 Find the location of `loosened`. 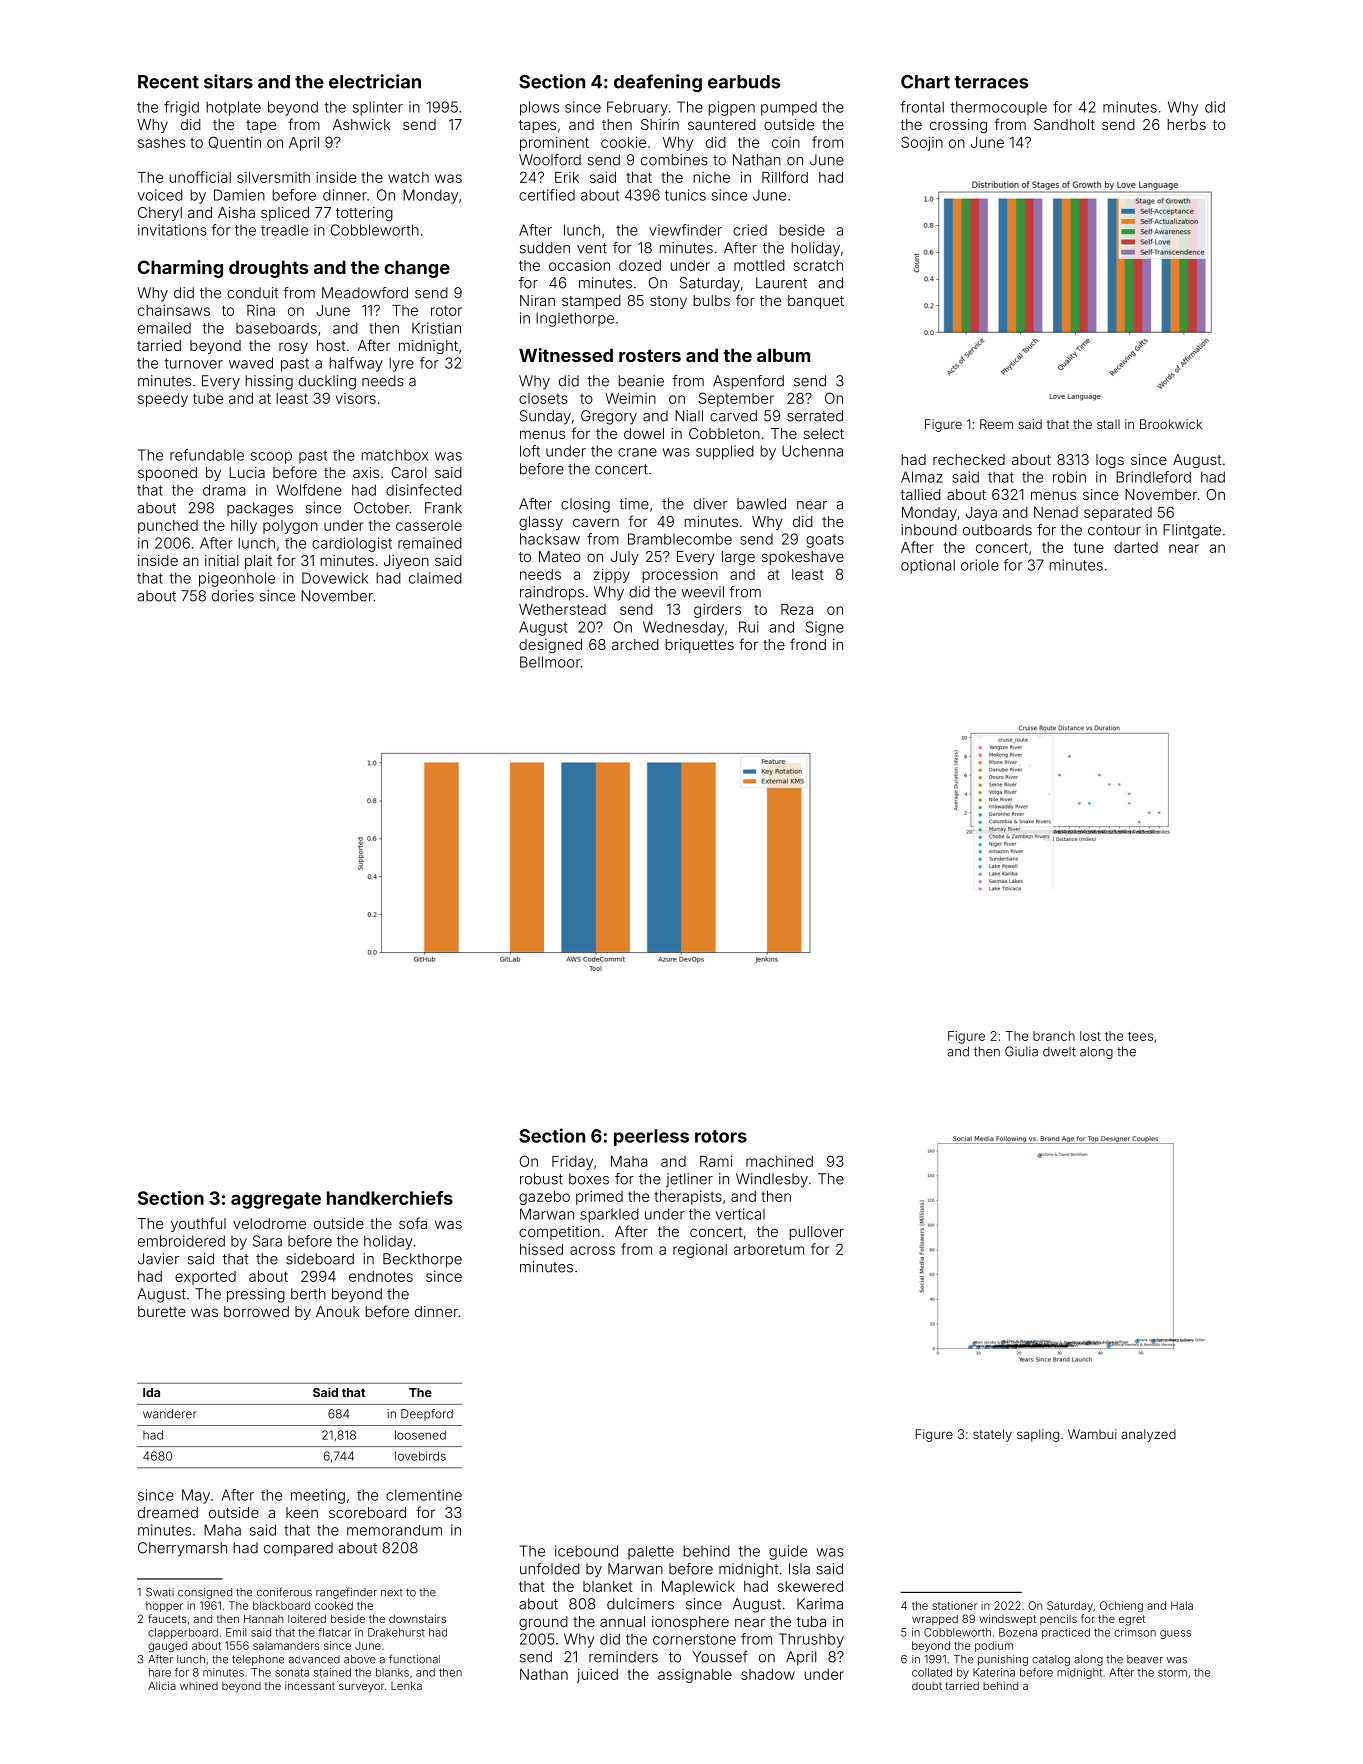

loosened is located at coordinates (420, 1435).
